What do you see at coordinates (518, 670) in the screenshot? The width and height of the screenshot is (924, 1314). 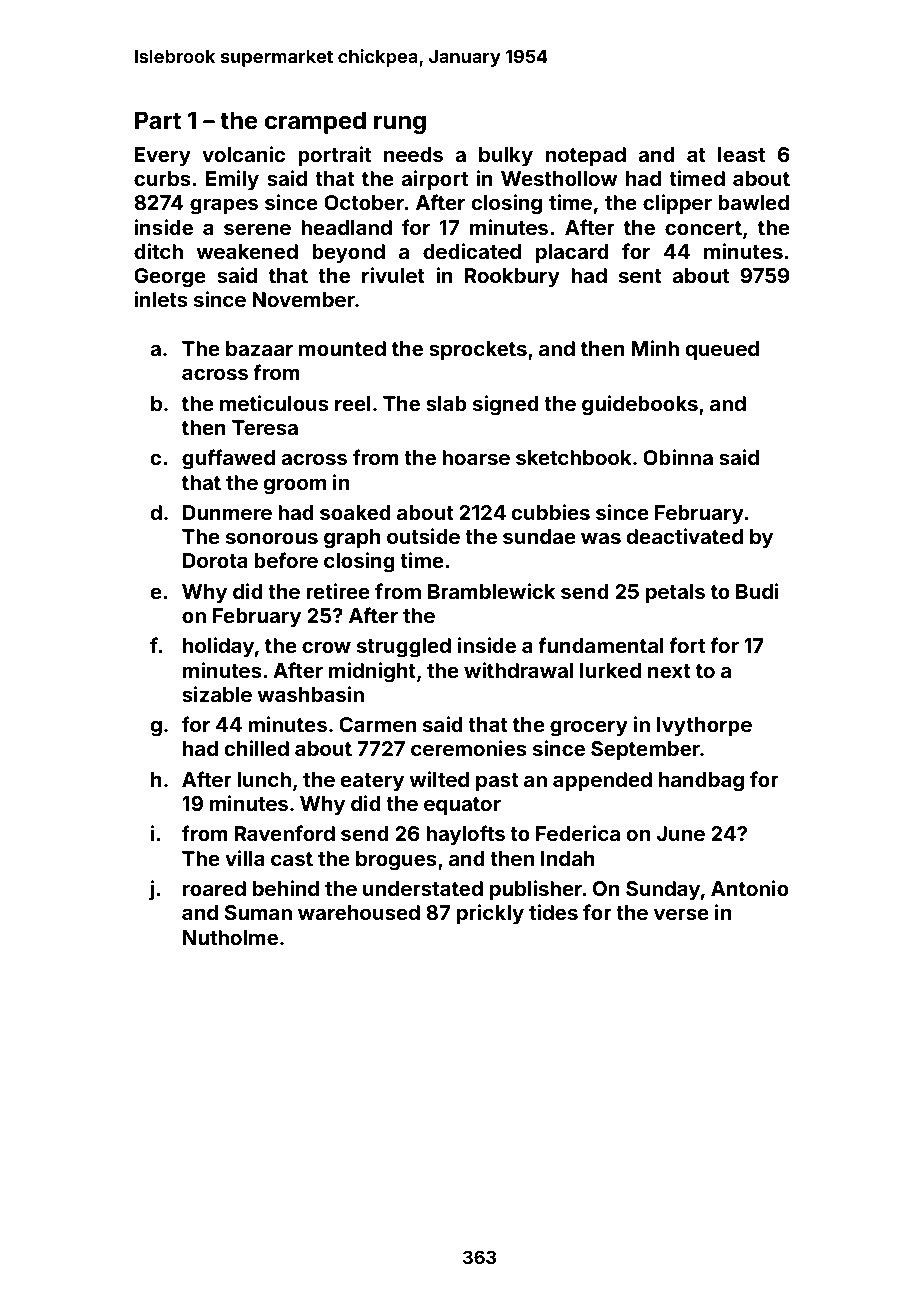 I see `withdrawal` at bounding box center [518, 670].
